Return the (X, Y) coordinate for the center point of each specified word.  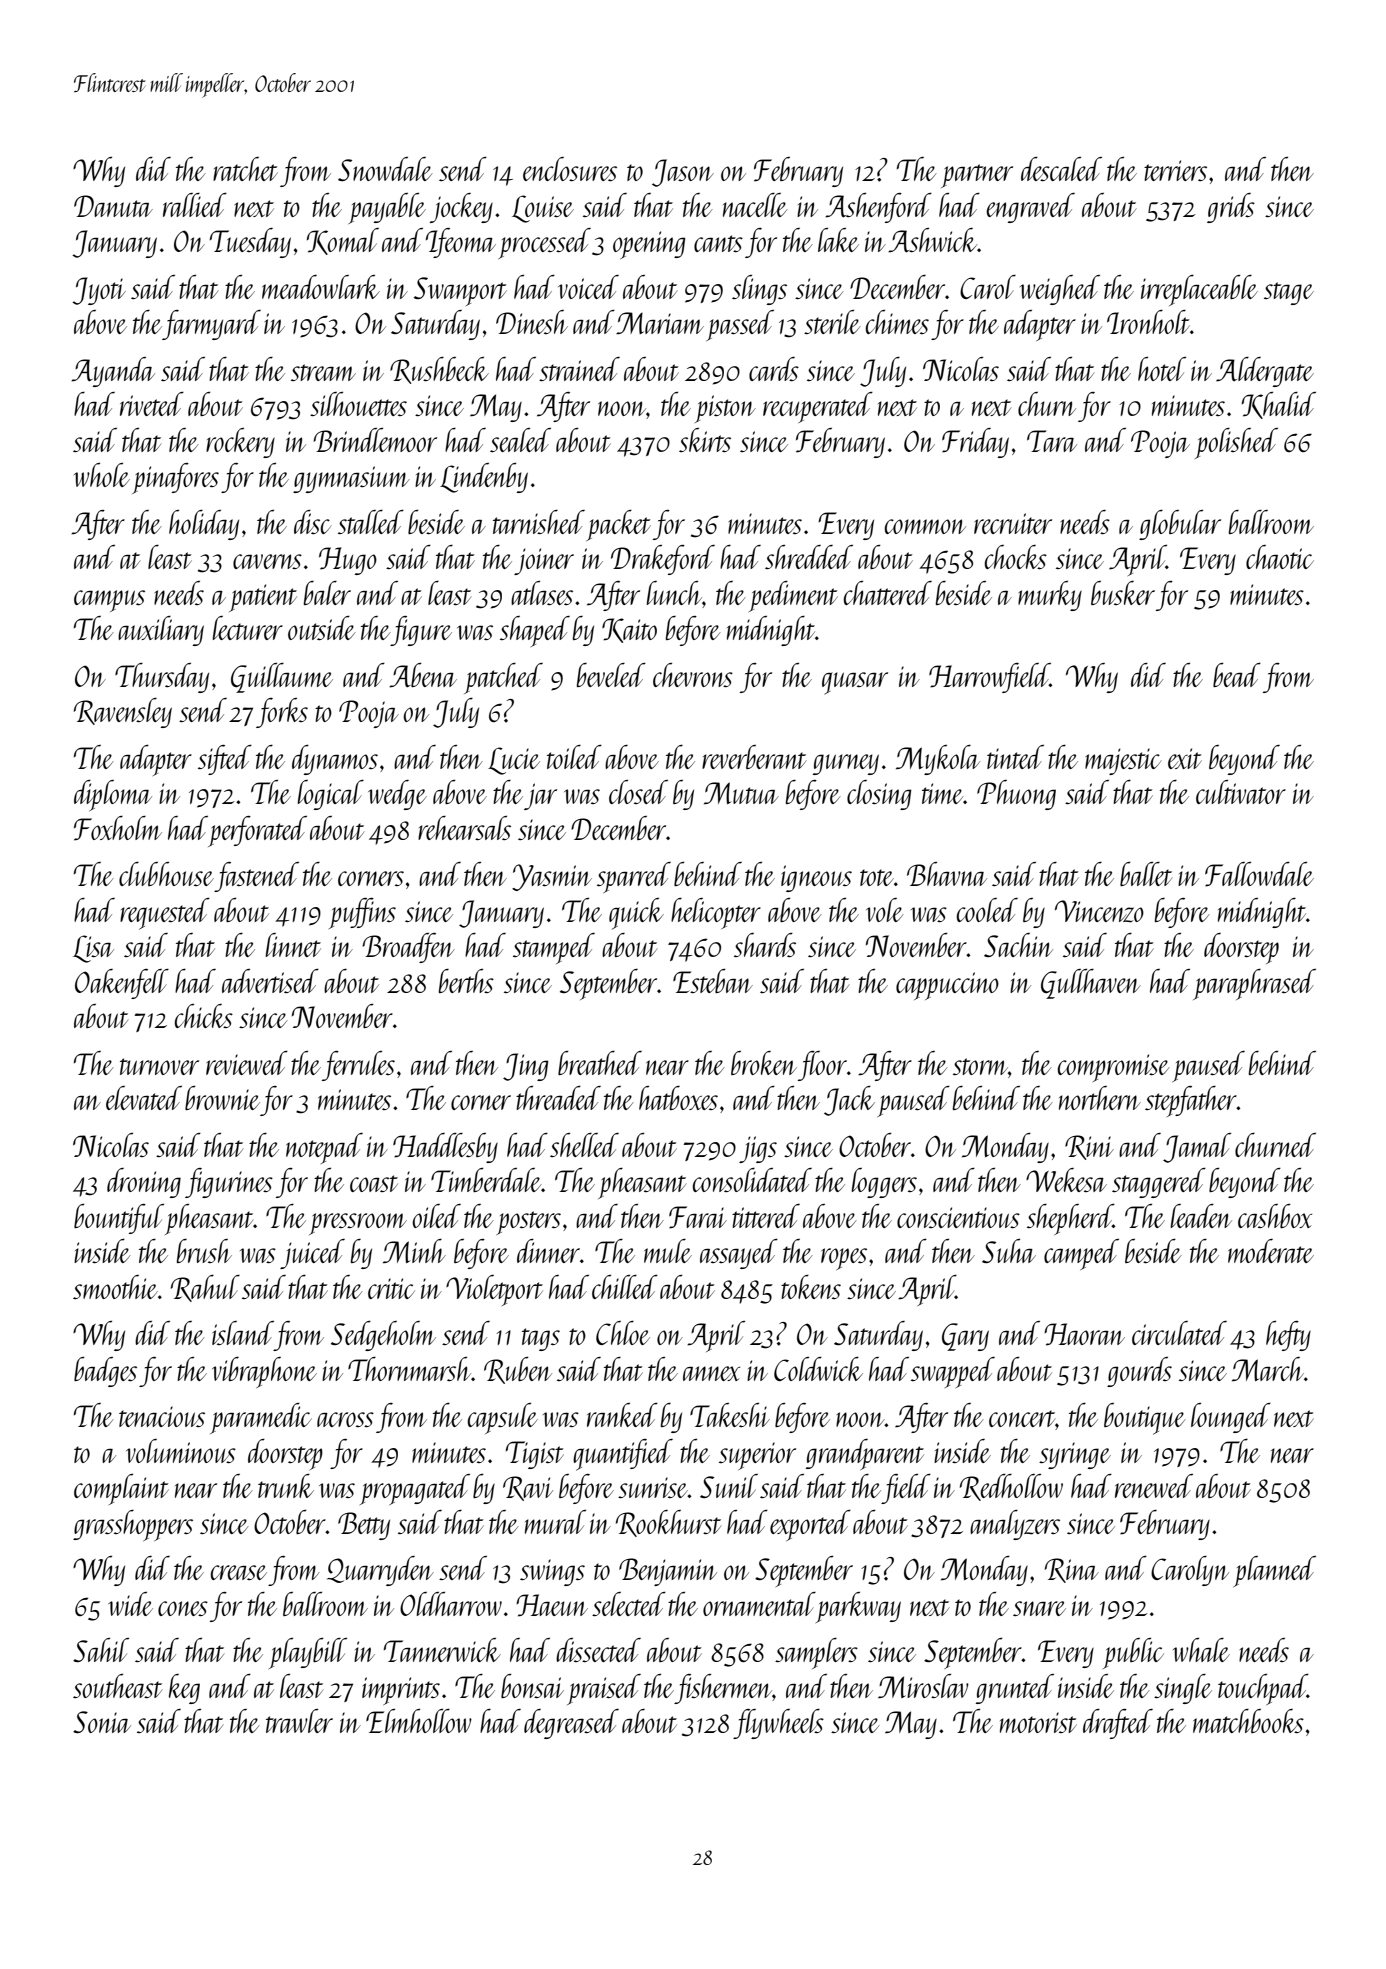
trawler (299, 1721)
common (925, 526)
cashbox (1275, 1216)
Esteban (713, 981)
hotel (1162, 369)
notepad (324, 1148)
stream (323, 372)
